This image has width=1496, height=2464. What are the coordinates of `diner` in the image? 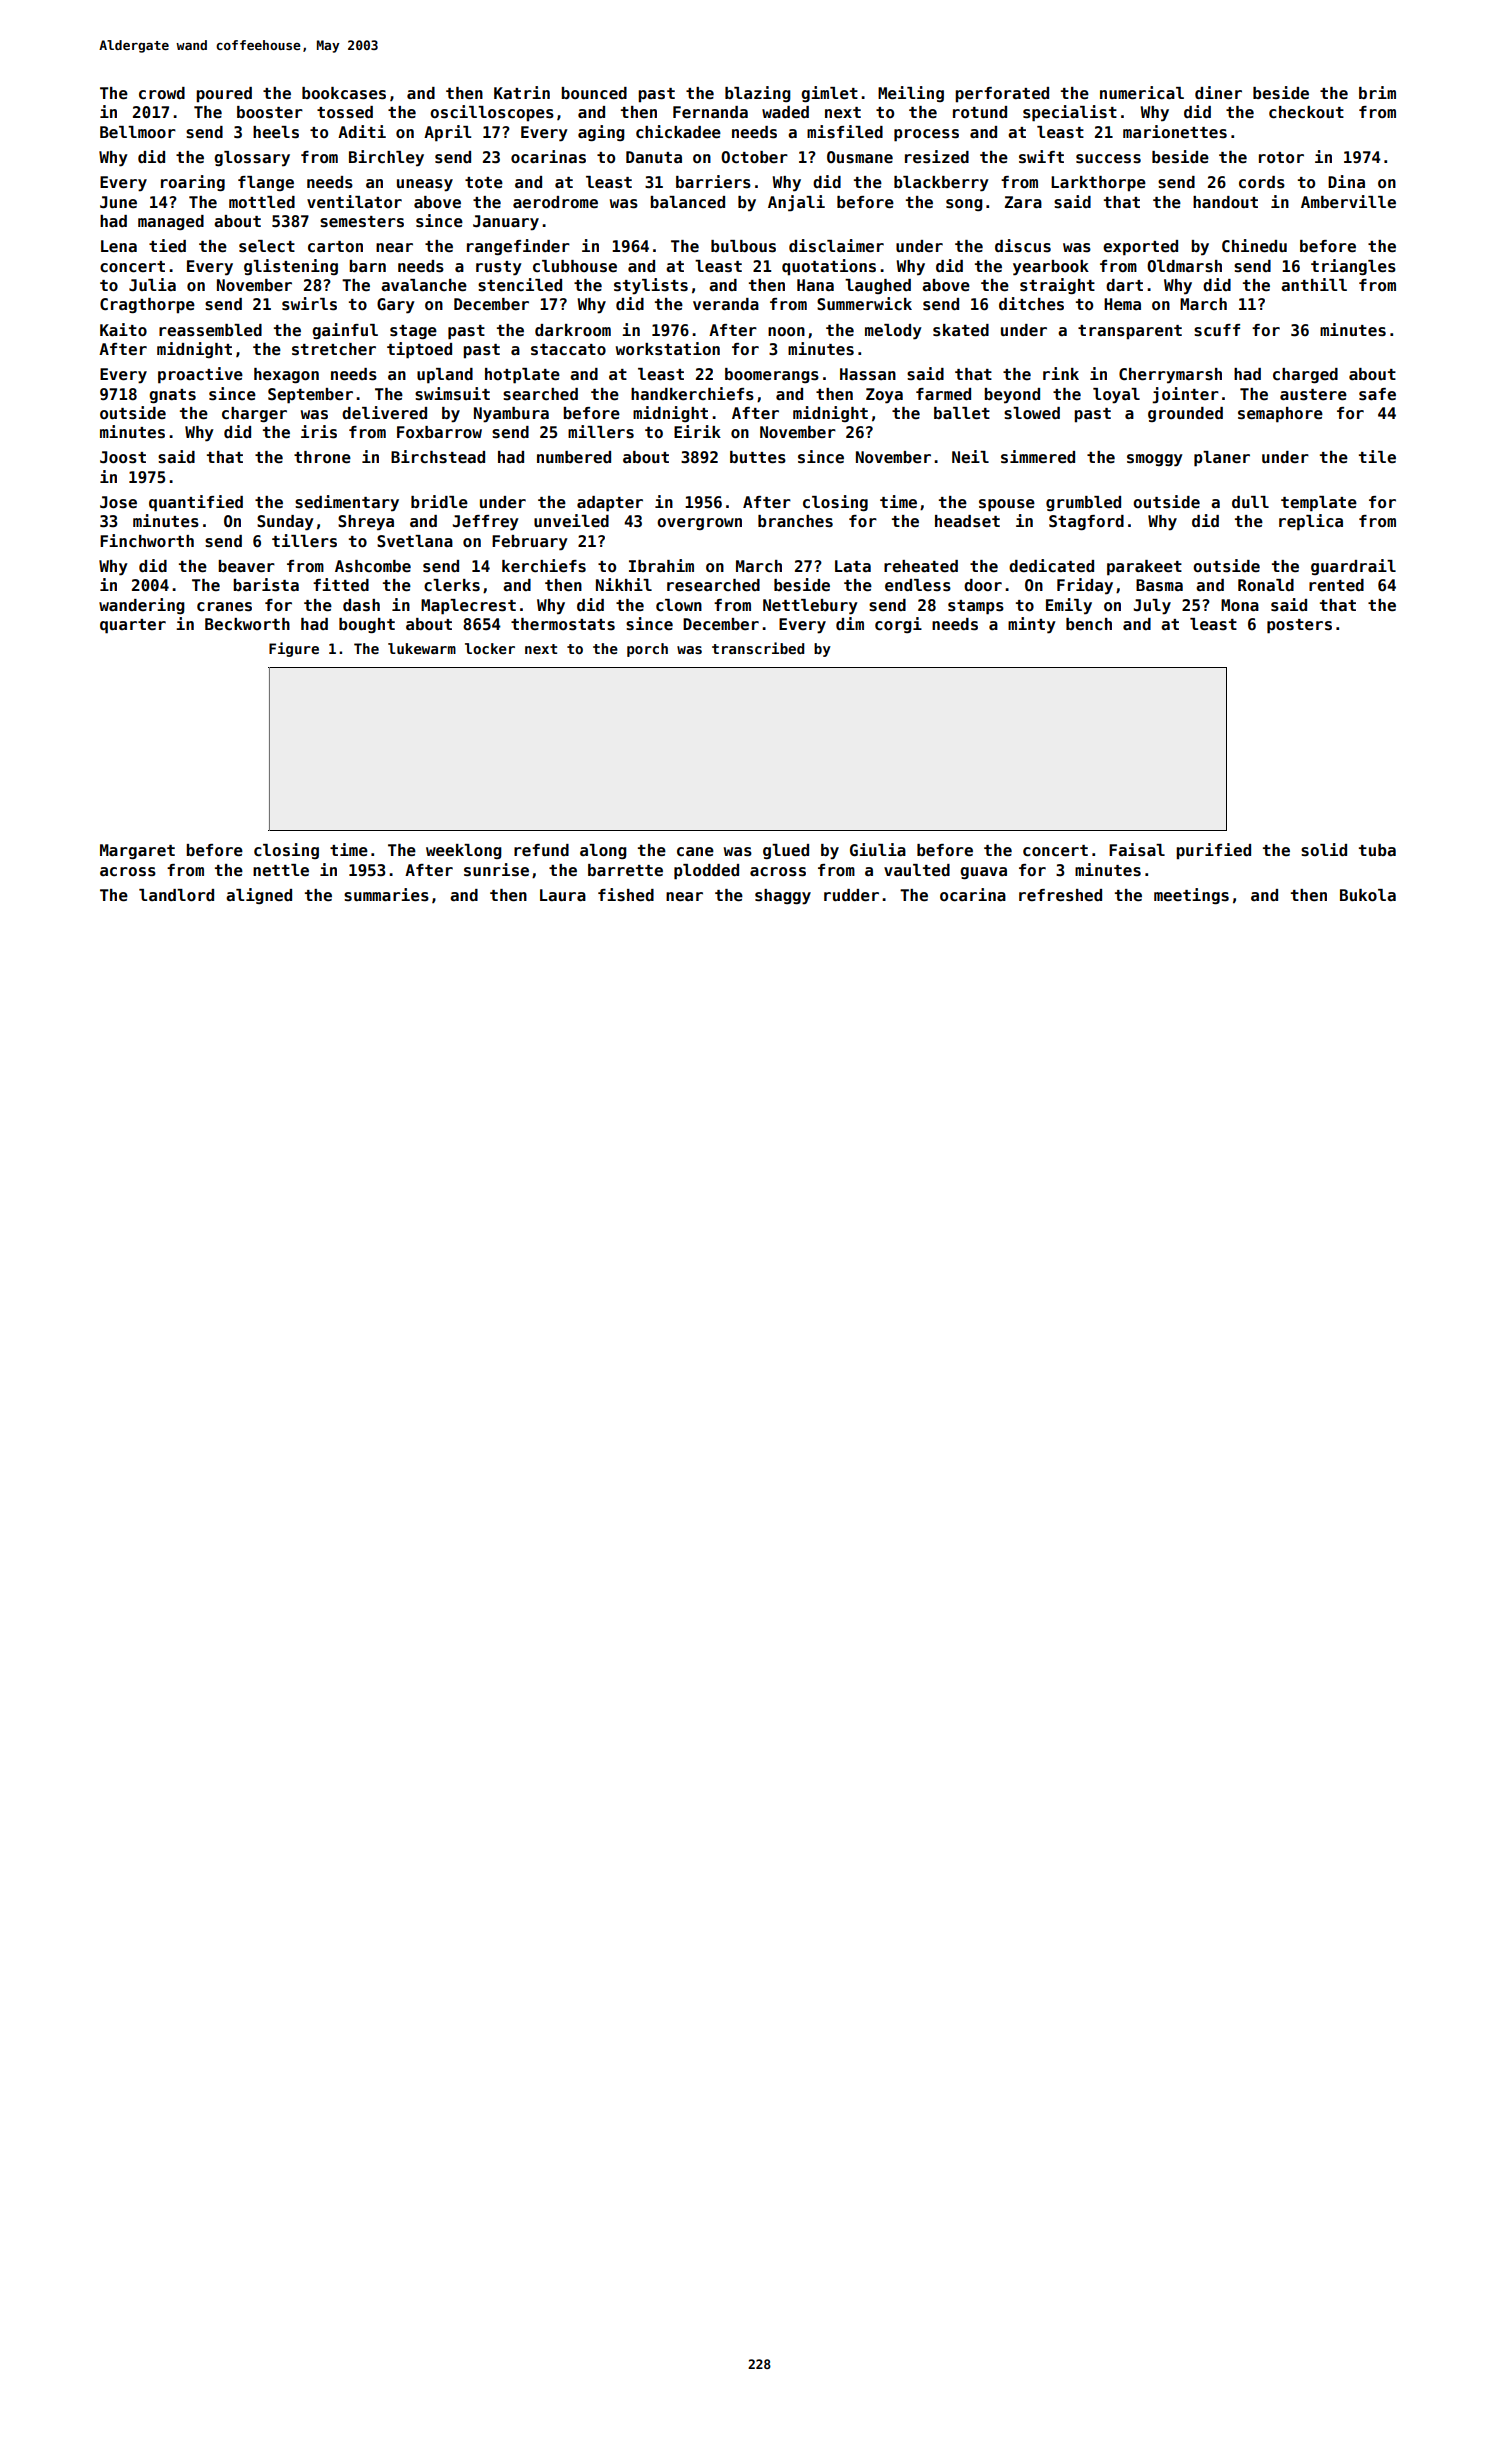 It's located at (1218, 93).
